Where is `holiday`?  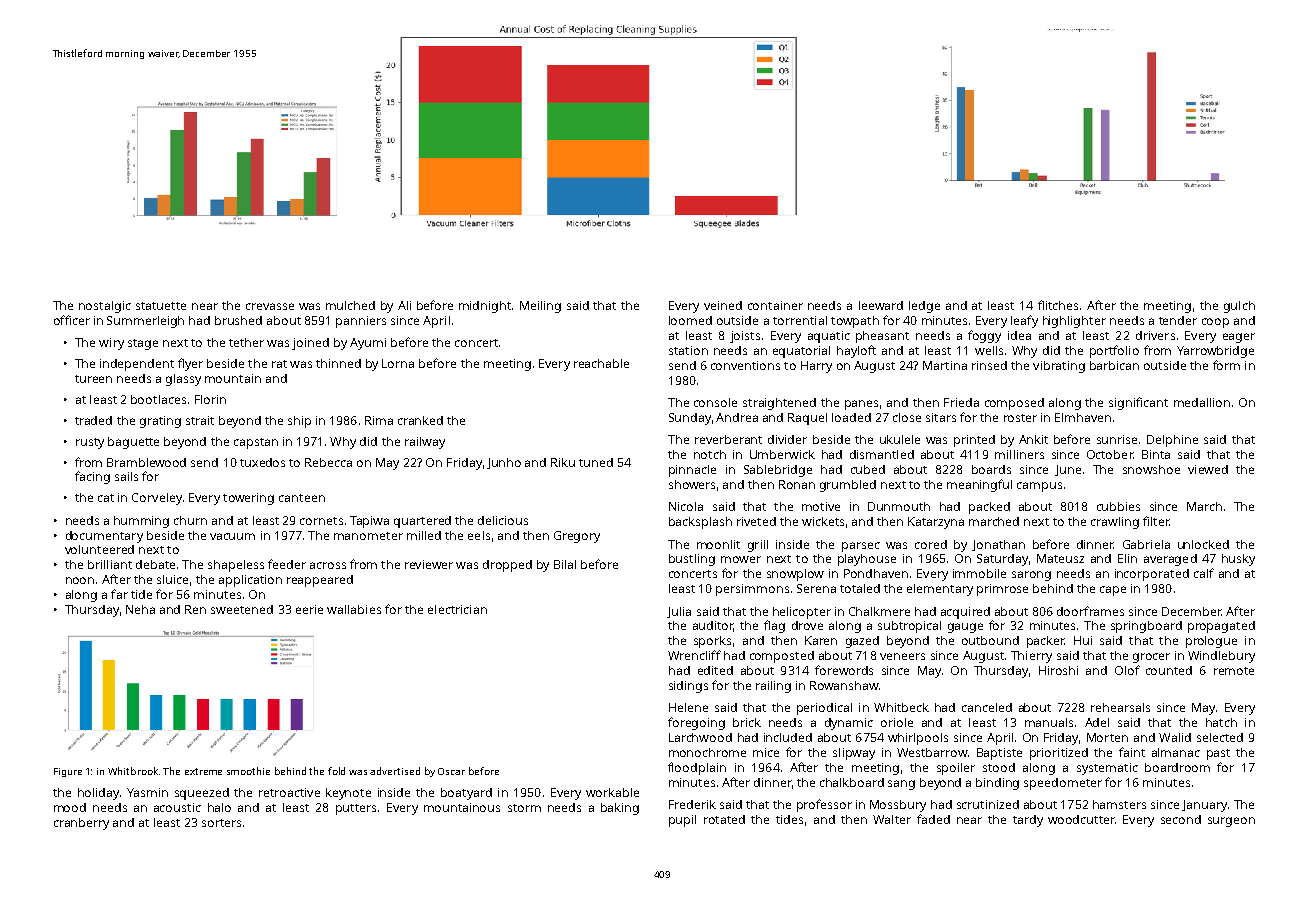
holiday is located at coordinates (98, 794).
